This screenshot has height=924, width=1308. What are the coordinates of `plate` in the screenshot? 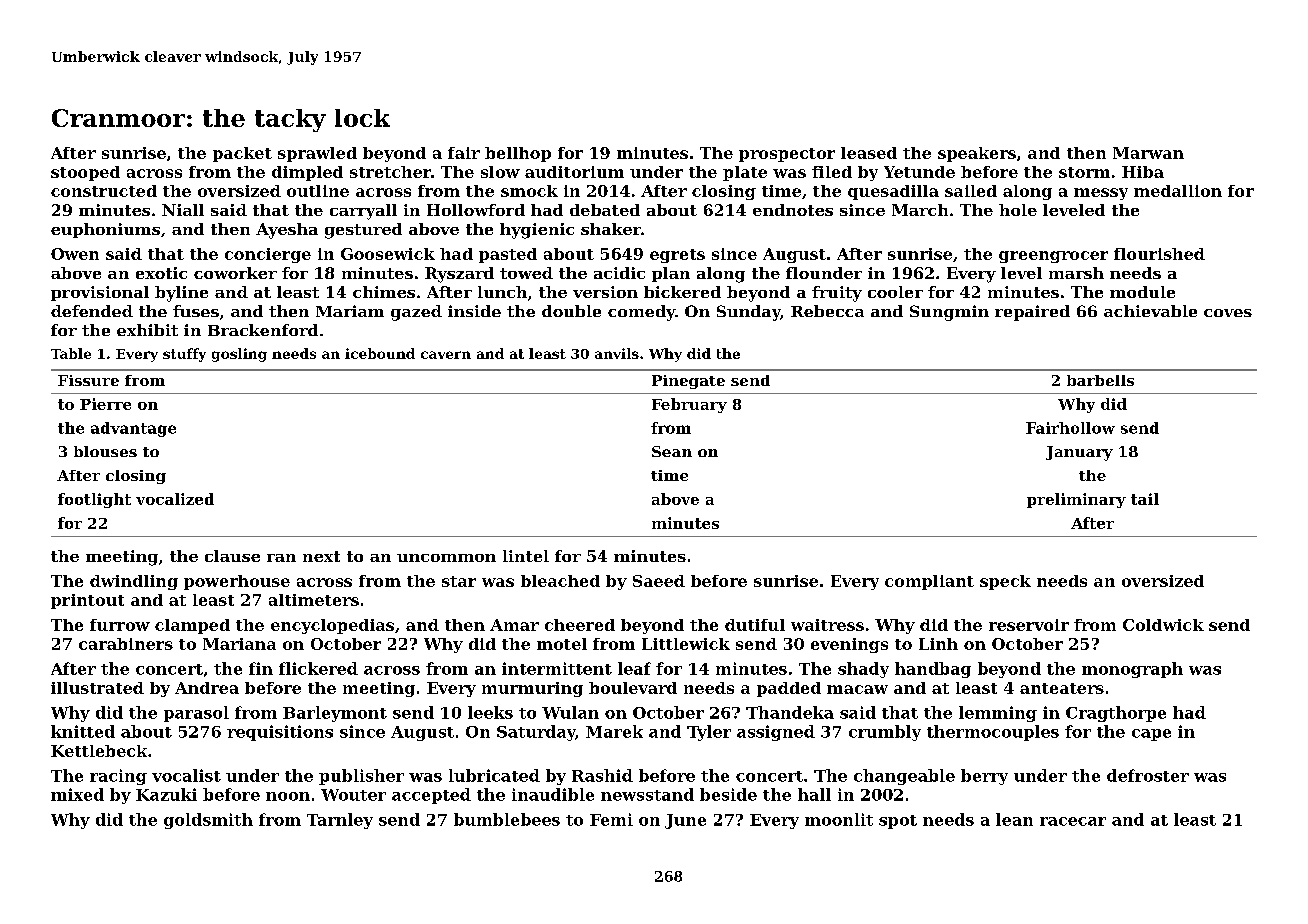 It's located at (745, 173).
